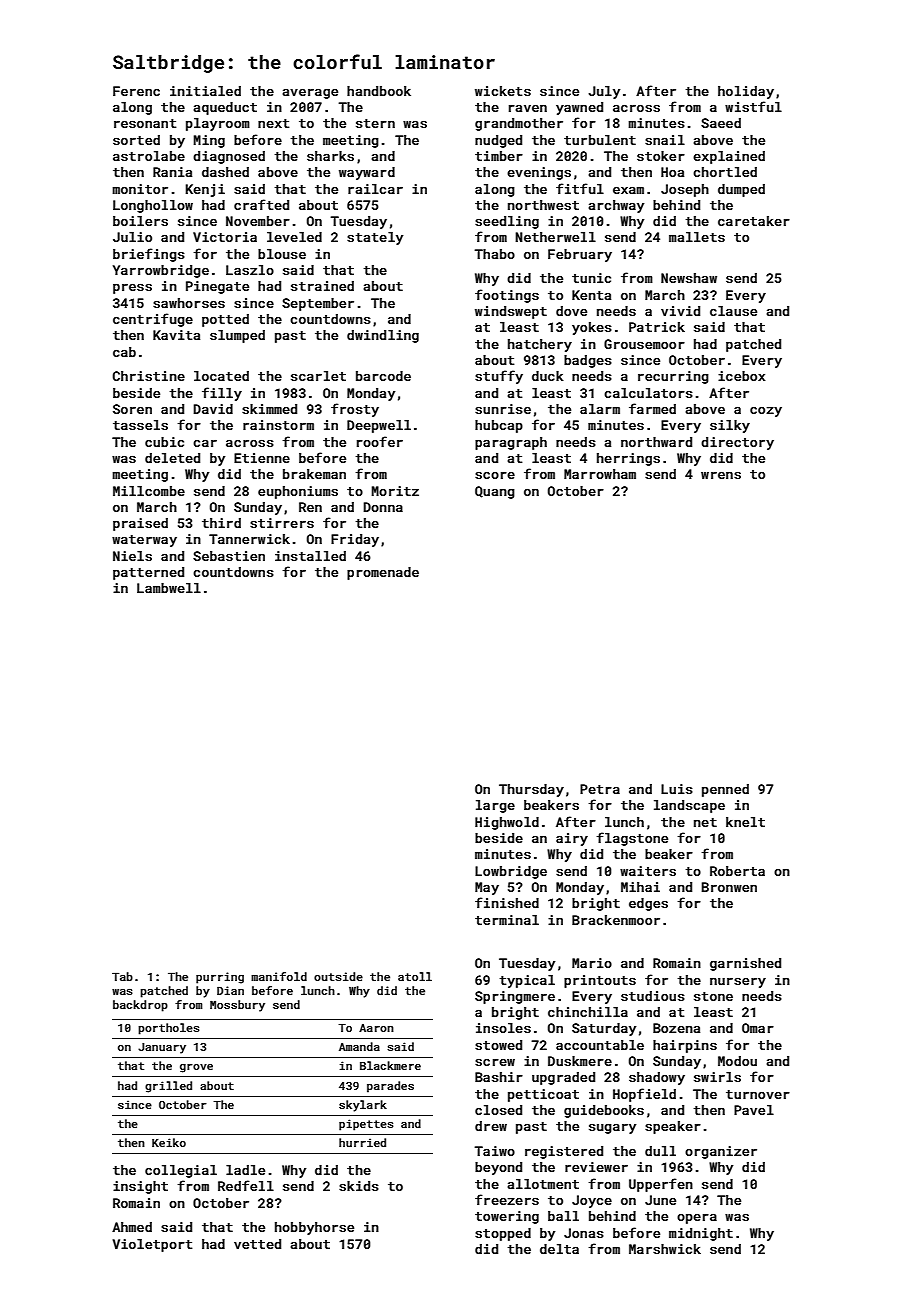  I want to click on David, so click(213, 409).
